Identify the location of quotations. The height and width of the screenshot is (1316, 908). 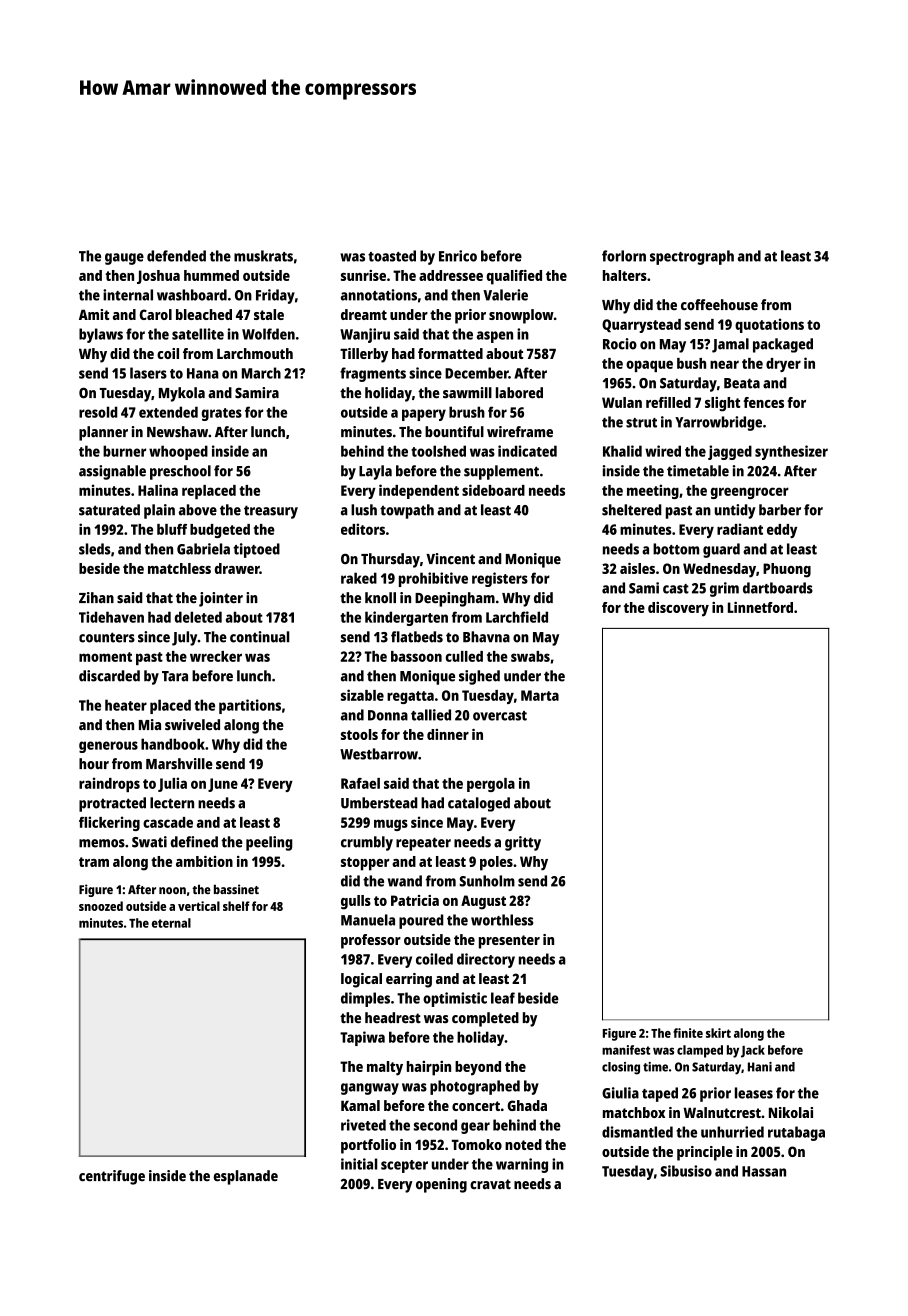
(769, 325).
